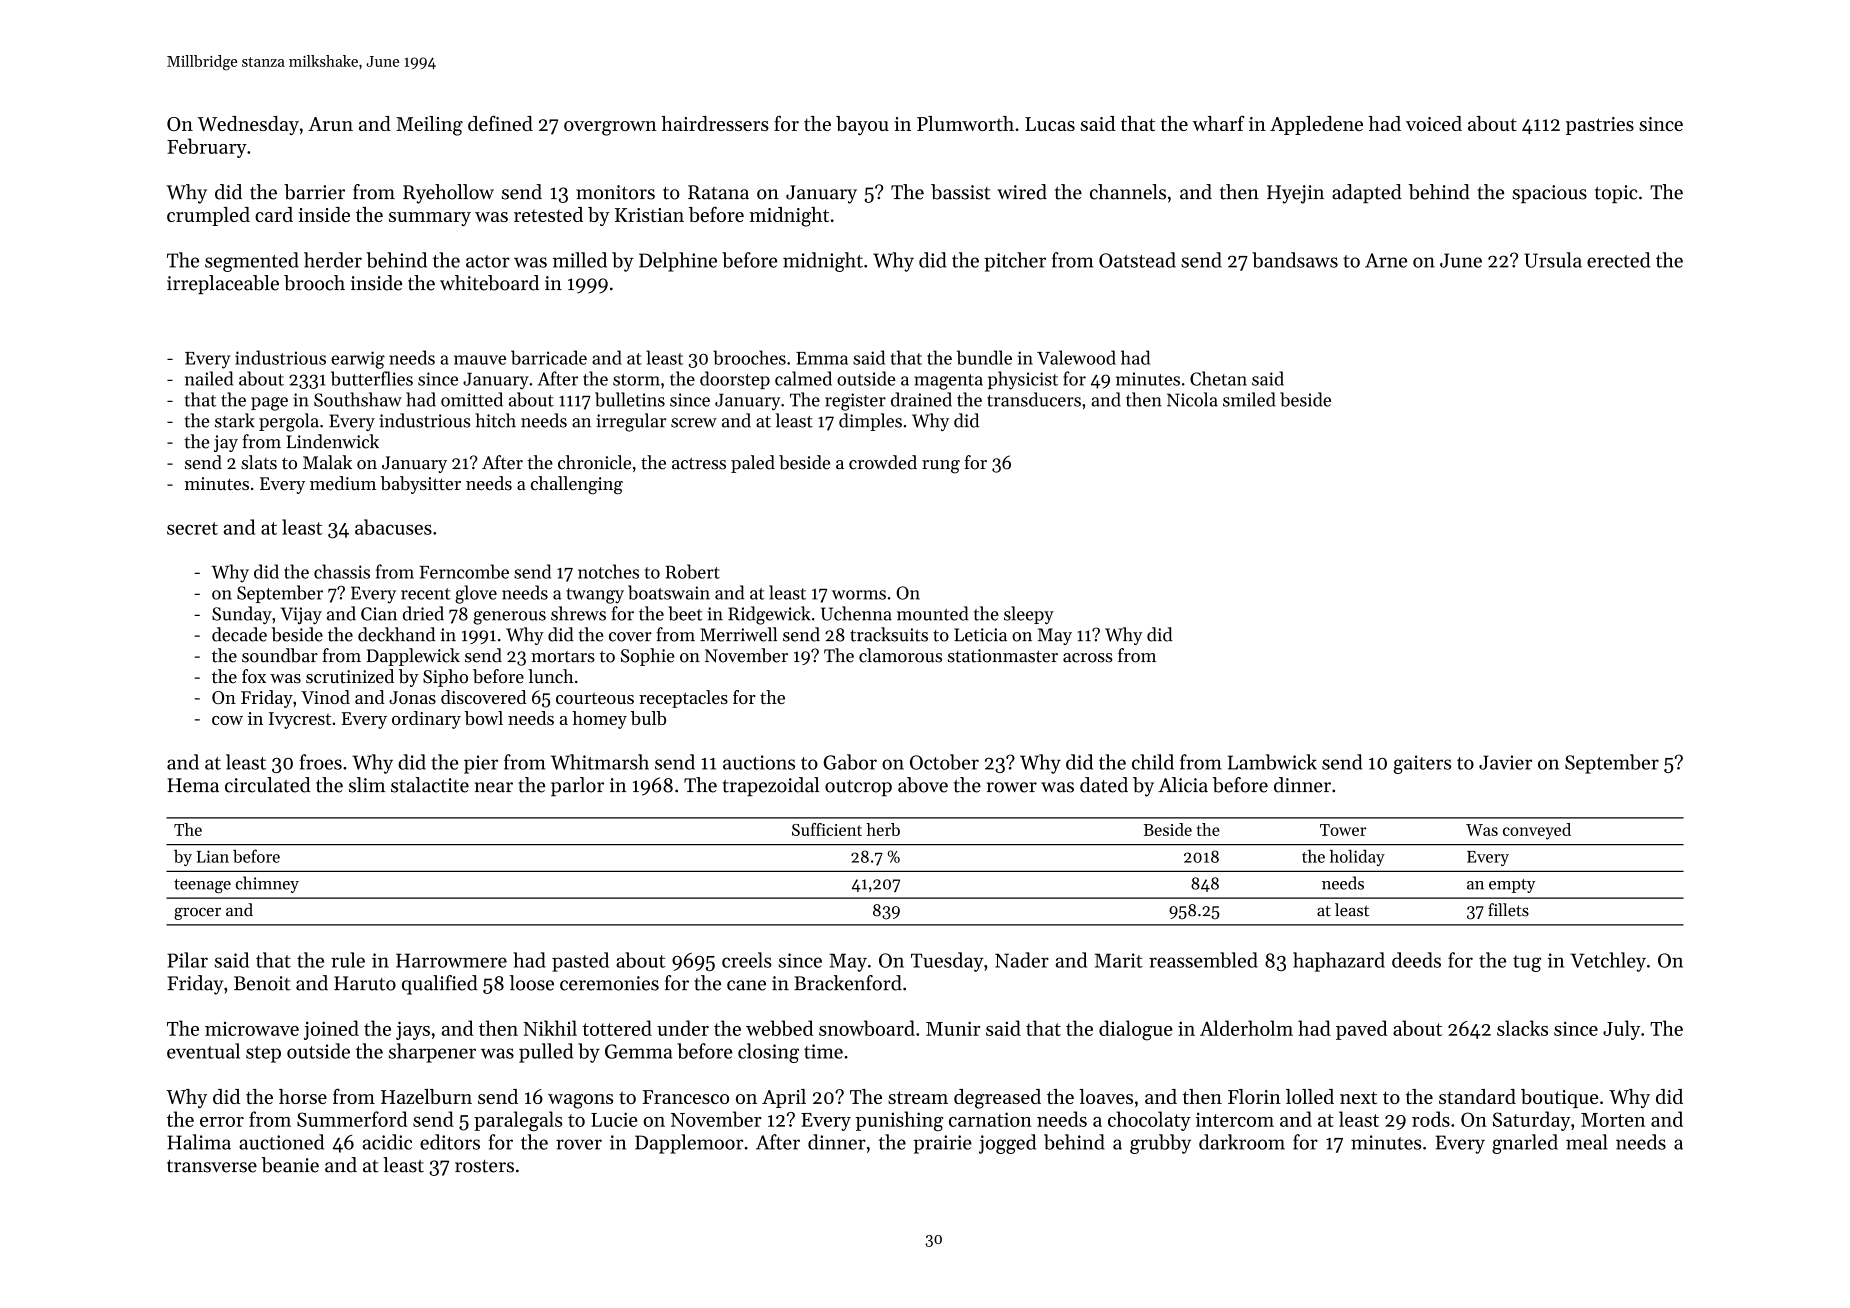  I want to click on circulated, so click(268, 785).
